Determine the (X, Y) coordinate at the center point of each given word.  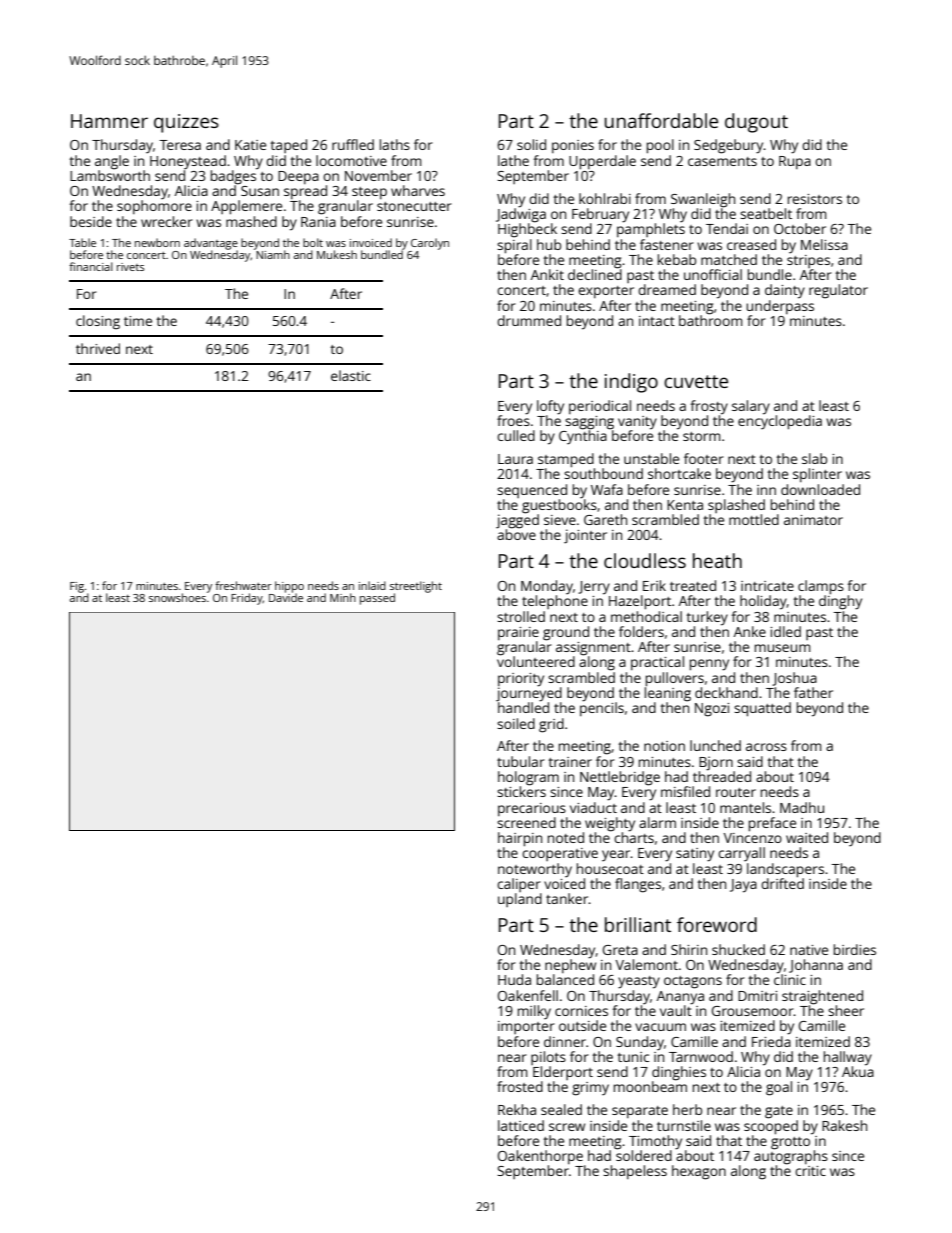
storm (702, 436)
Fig (77, 587)
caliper (519, 885)
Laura (515, 459)
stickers (521, 791)
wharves (418, 190)
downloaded (820, 489)
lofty (550, 407)
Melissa (824, 244)
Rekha (517, 1109)
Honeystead (188, 162)
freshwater (243, 585)
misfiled (685, 791)
